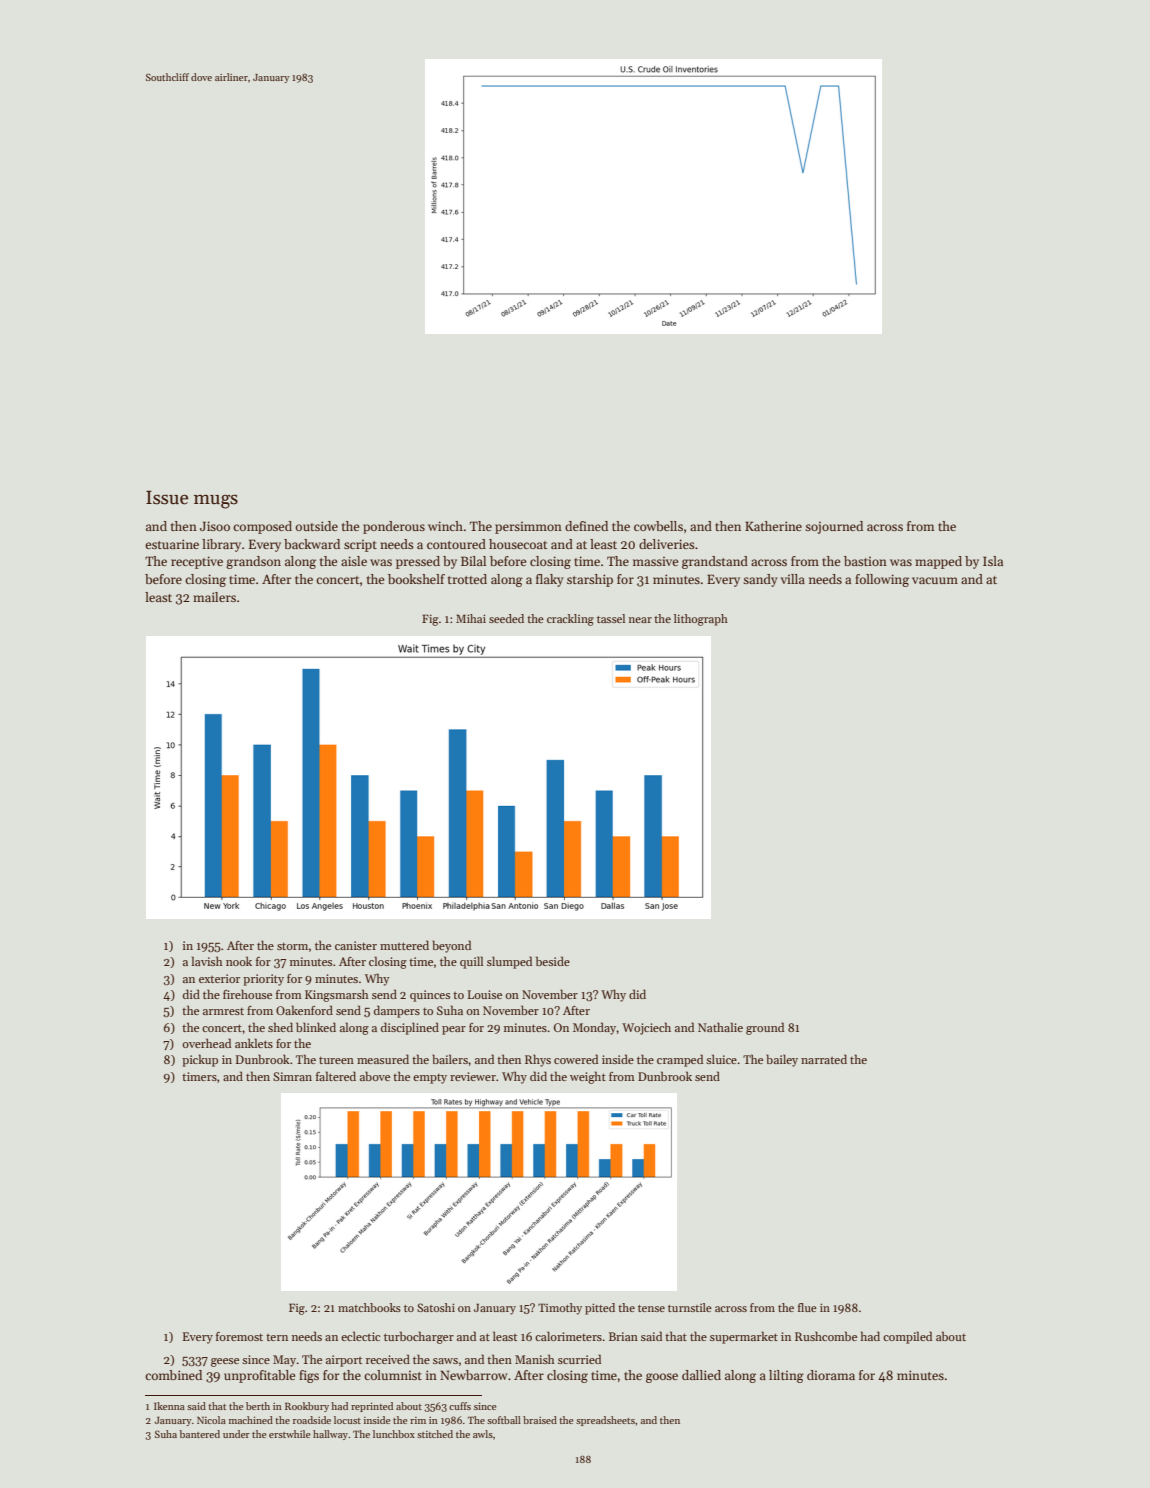 Image resolution: width=1150 pixels, height=1488 pixels. Describe the element at coordinates (454, 1030) in the screenshot. I see `pear` at that location.
